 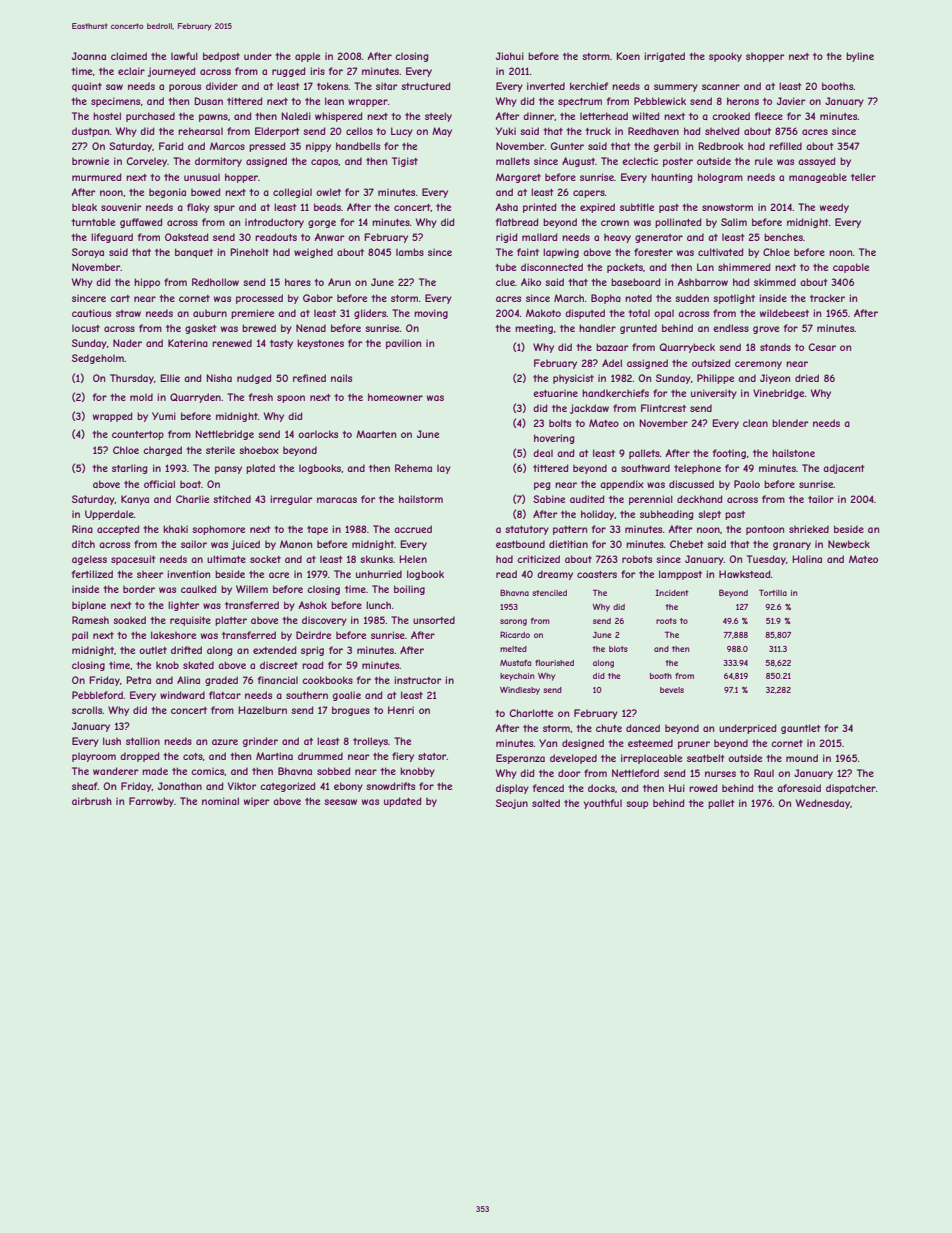 I want to click on statutory, so click(x=527, y=530).
